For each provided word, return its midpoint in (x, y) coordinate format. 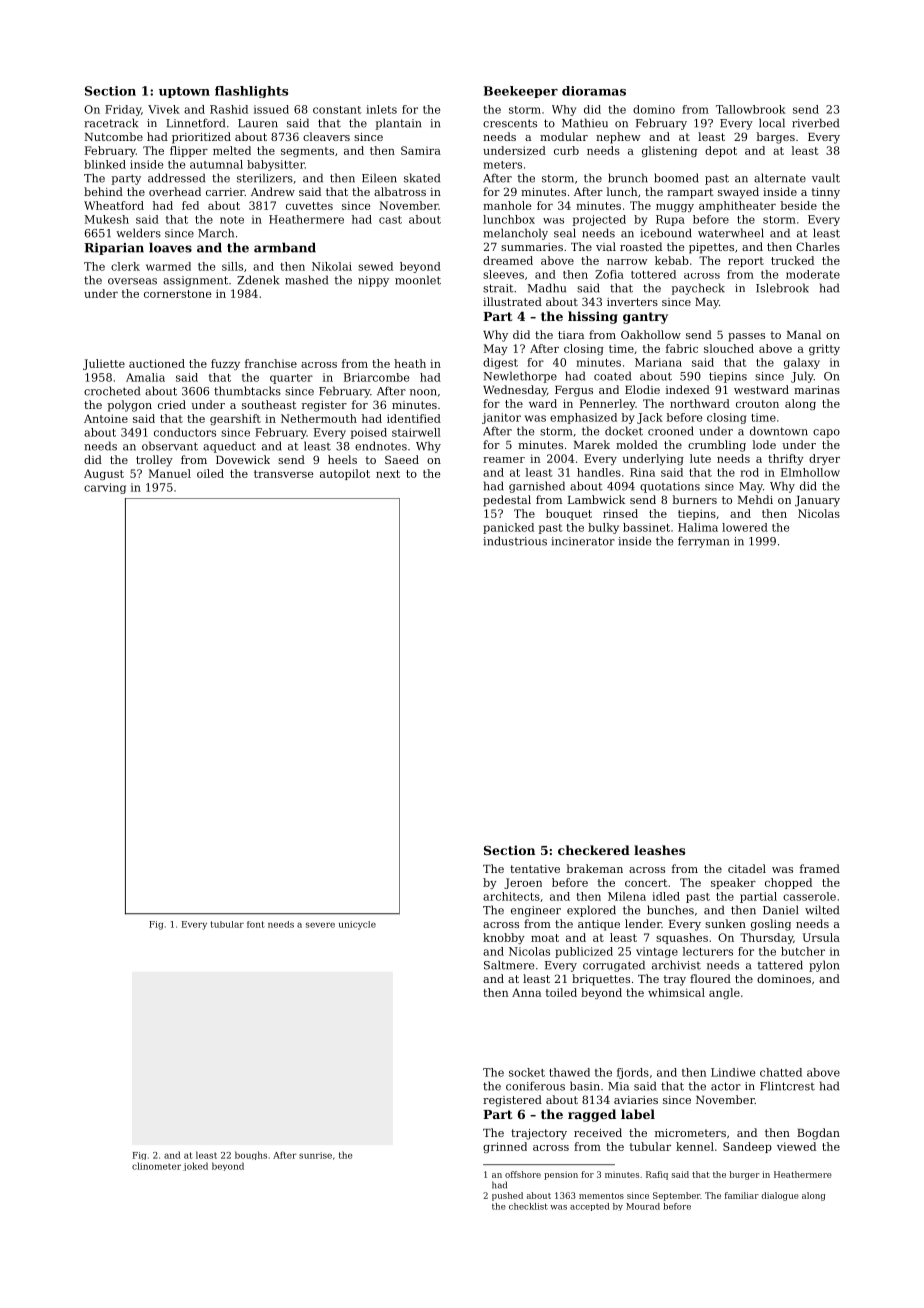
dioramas (594, 91)
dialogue (779, 1196)
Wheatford (114, 205)
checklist (528, 1206)
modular (564, 136)
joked (195, 1166)
